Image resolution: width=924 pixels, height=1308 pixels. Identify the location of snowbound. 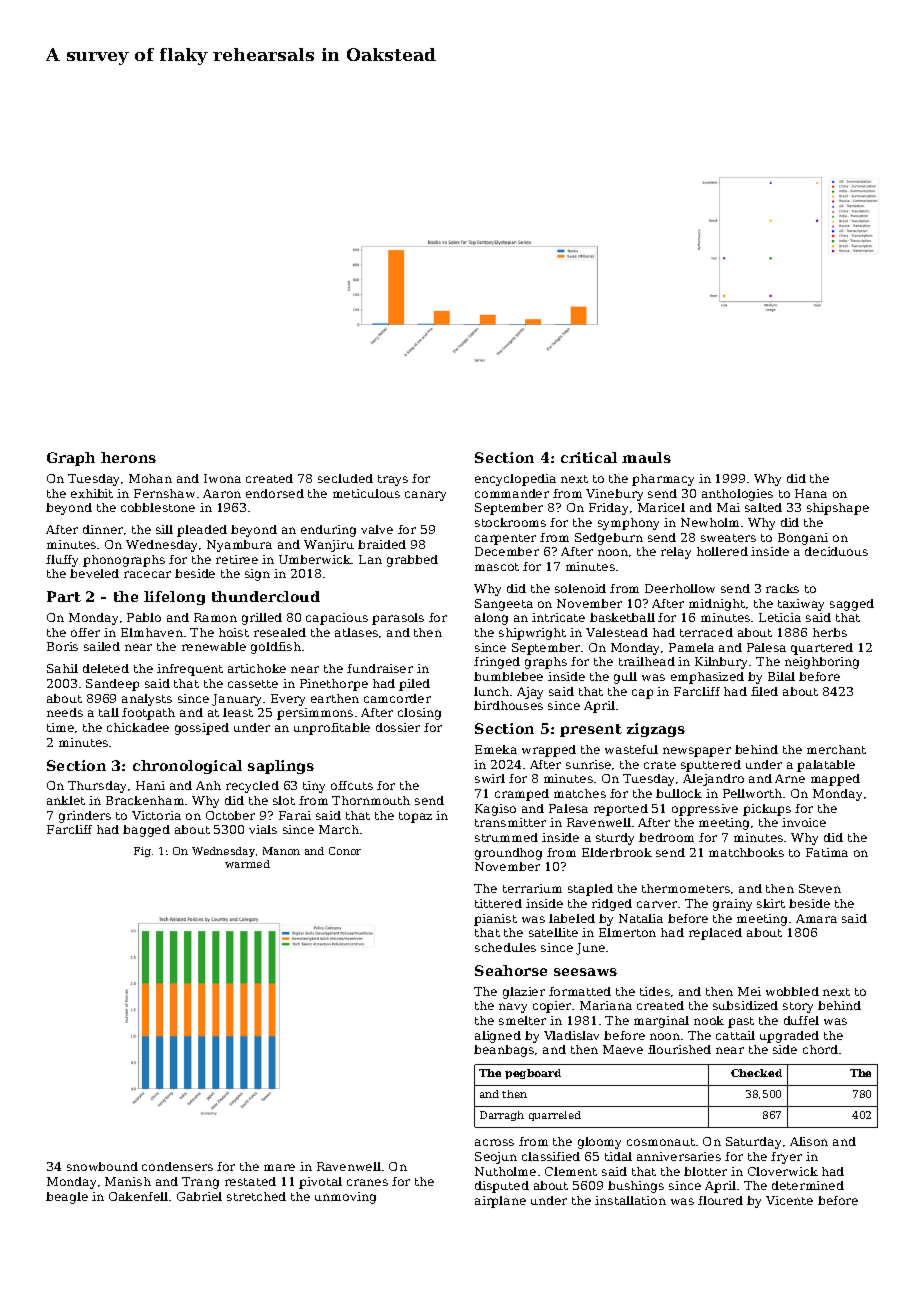
(102, 1166).
